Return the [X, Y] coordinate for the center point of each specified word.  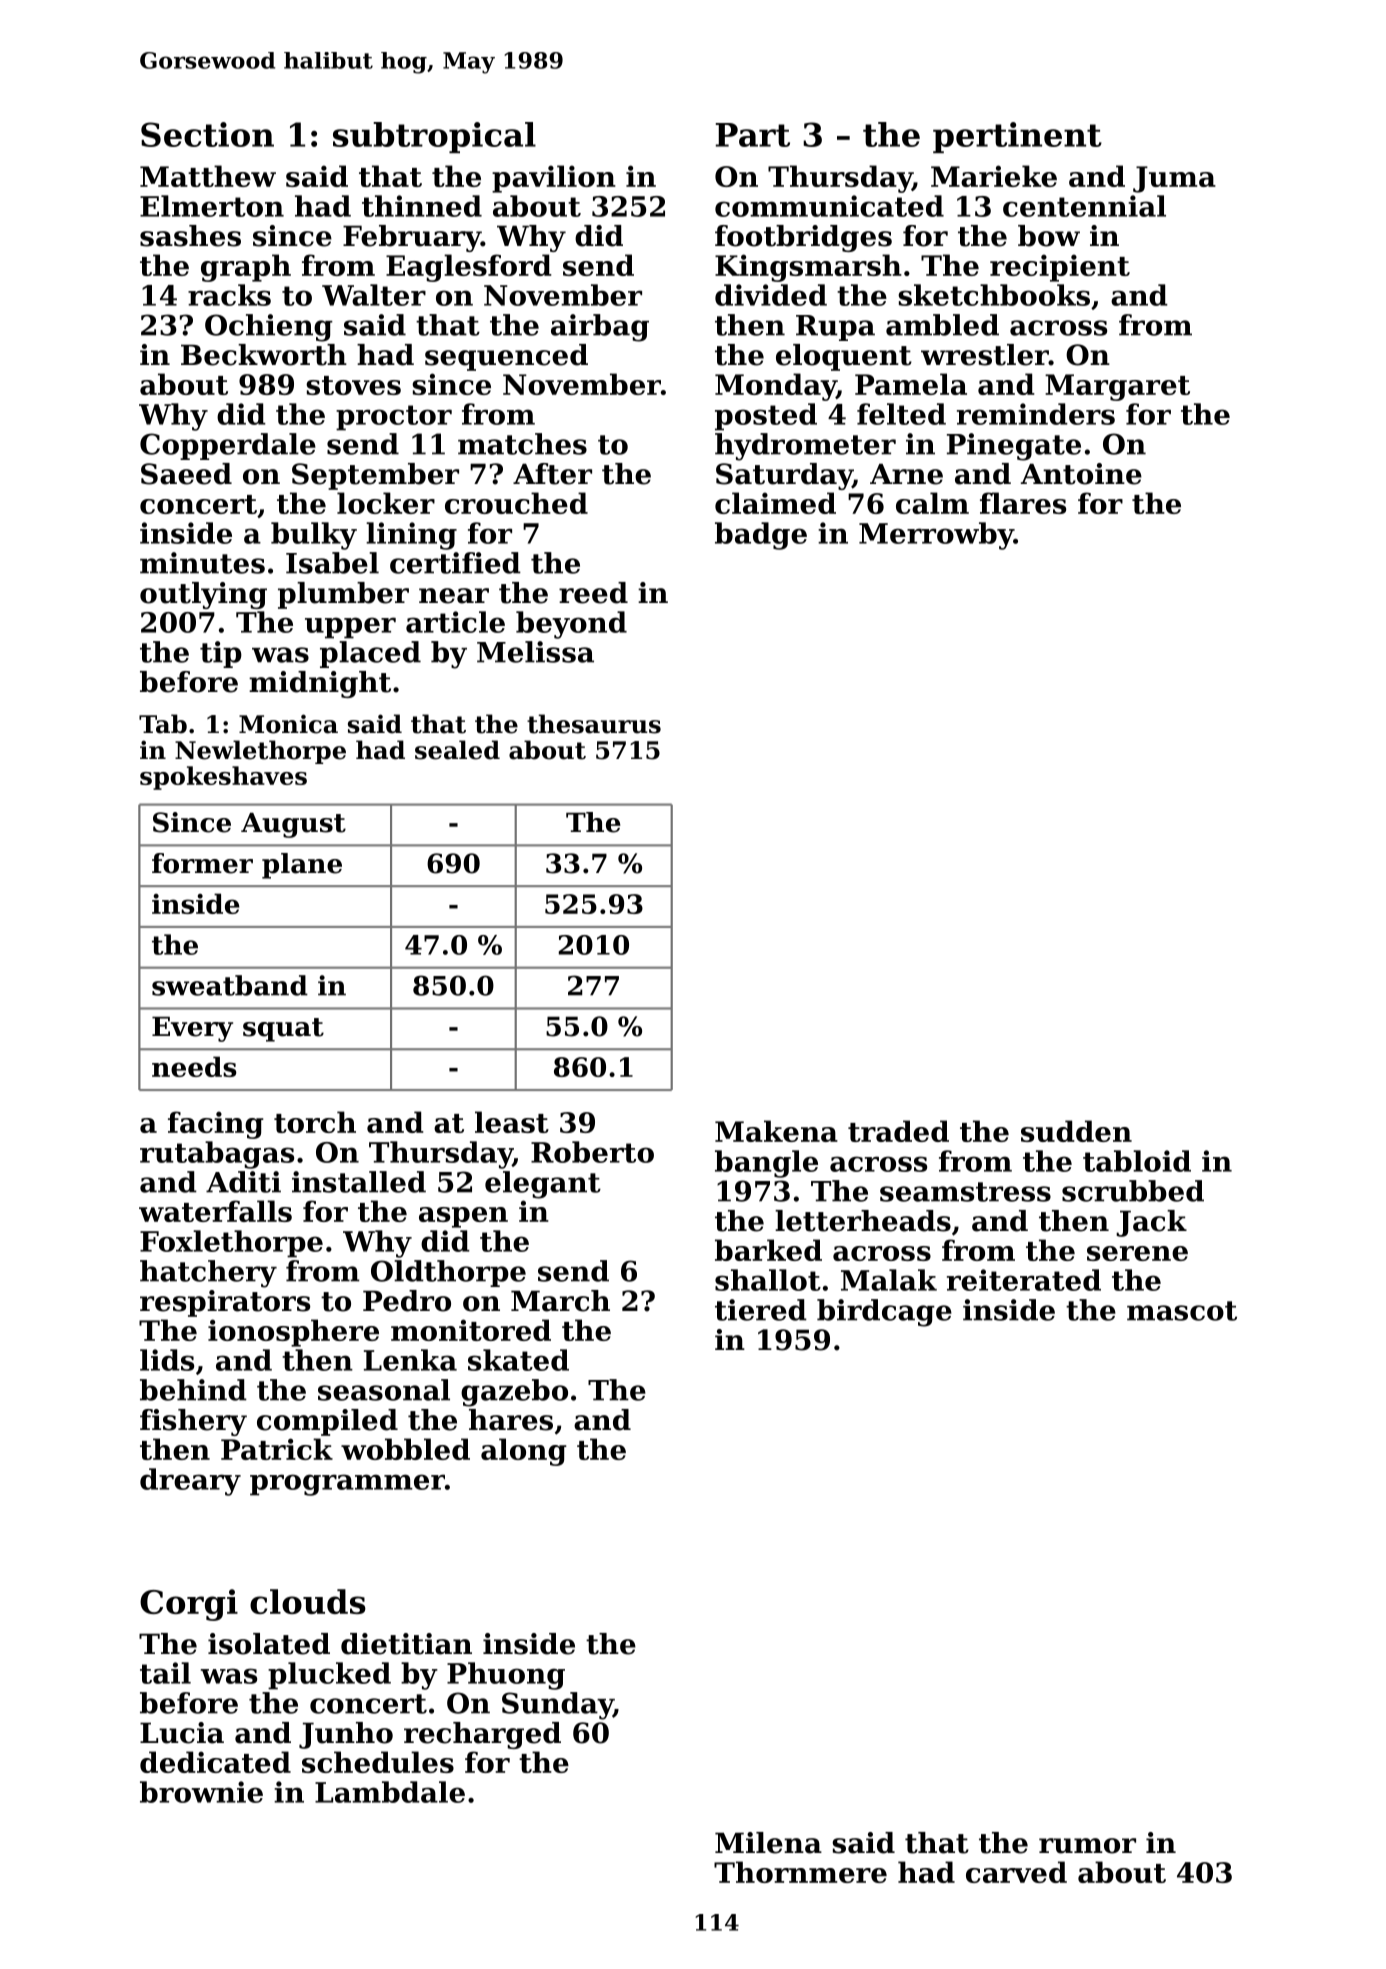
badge [761, 536]
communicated [829, 206]
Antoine [1081, 474]
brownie [201, 1792]
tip [221, 654]
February [412, 238]
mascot [1182, 1311]
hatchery [208, 1274]
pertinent [1017, 137]
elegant [543, 1185]
